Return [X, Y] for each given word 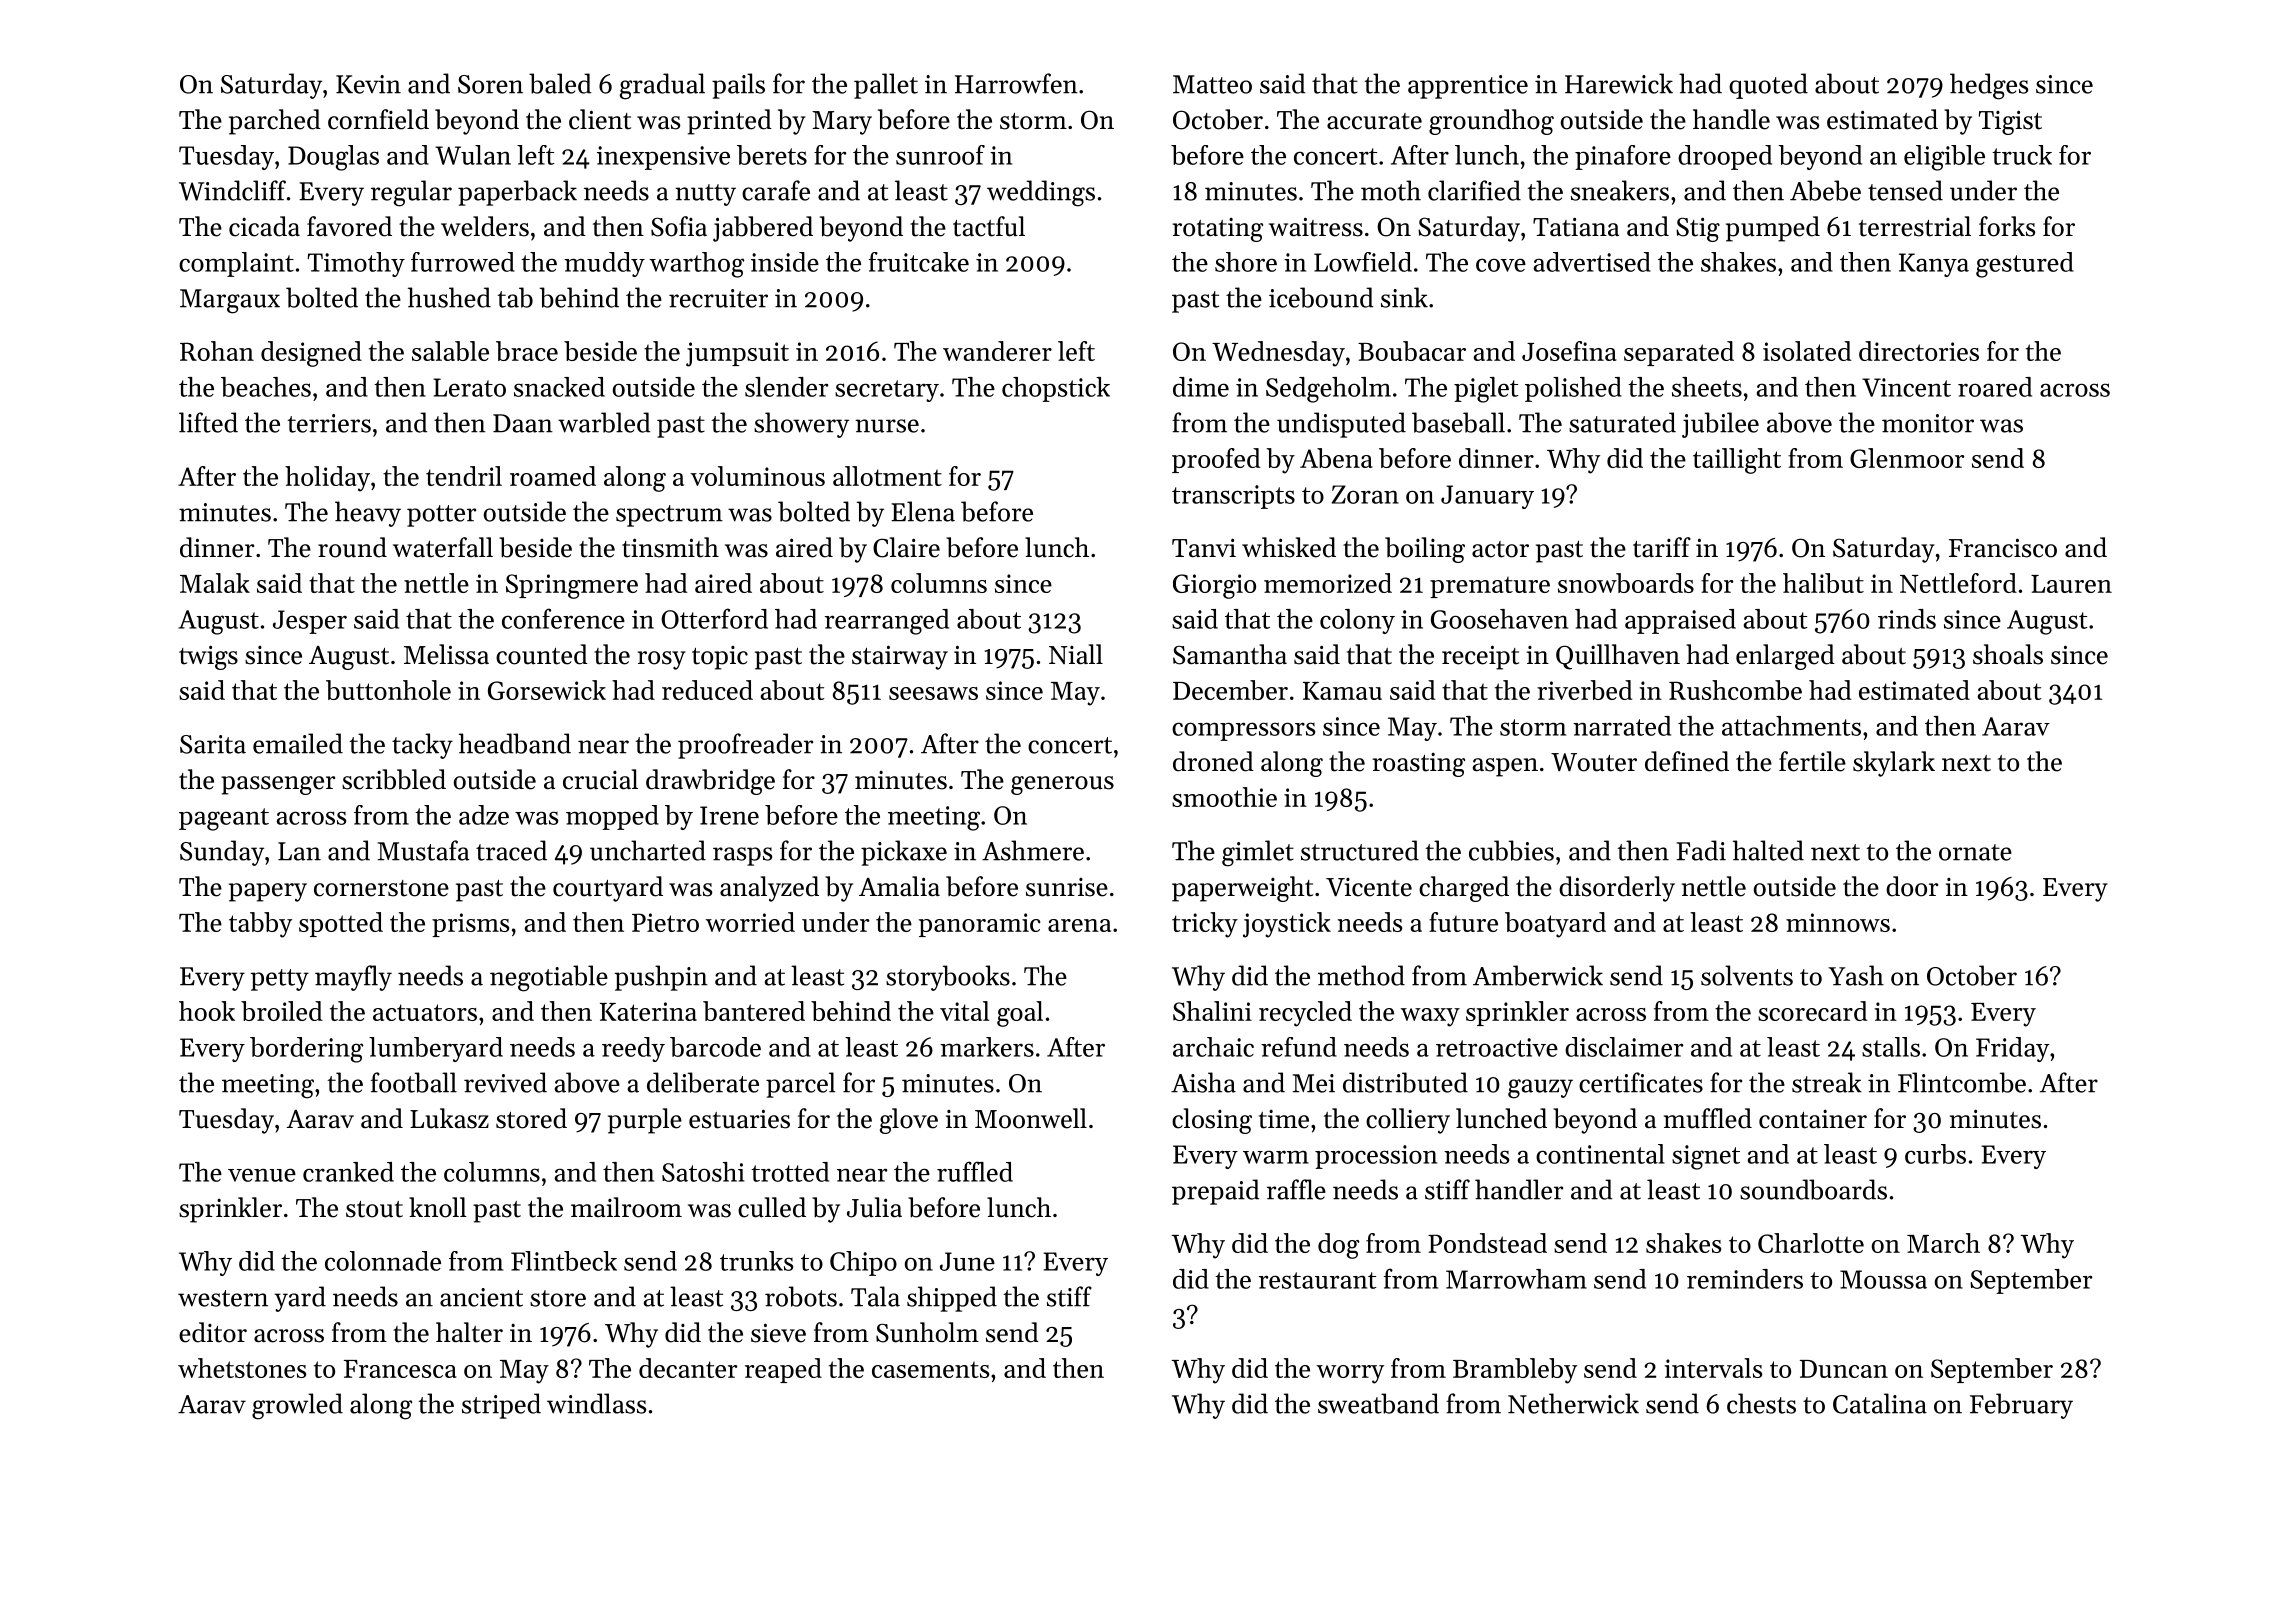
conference [563, 618]
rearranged [887, 622]
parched [275, 122]
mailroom [626, 1207]
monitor [1928, 423]
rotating [1218, 230]
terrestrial [1915, 226]
